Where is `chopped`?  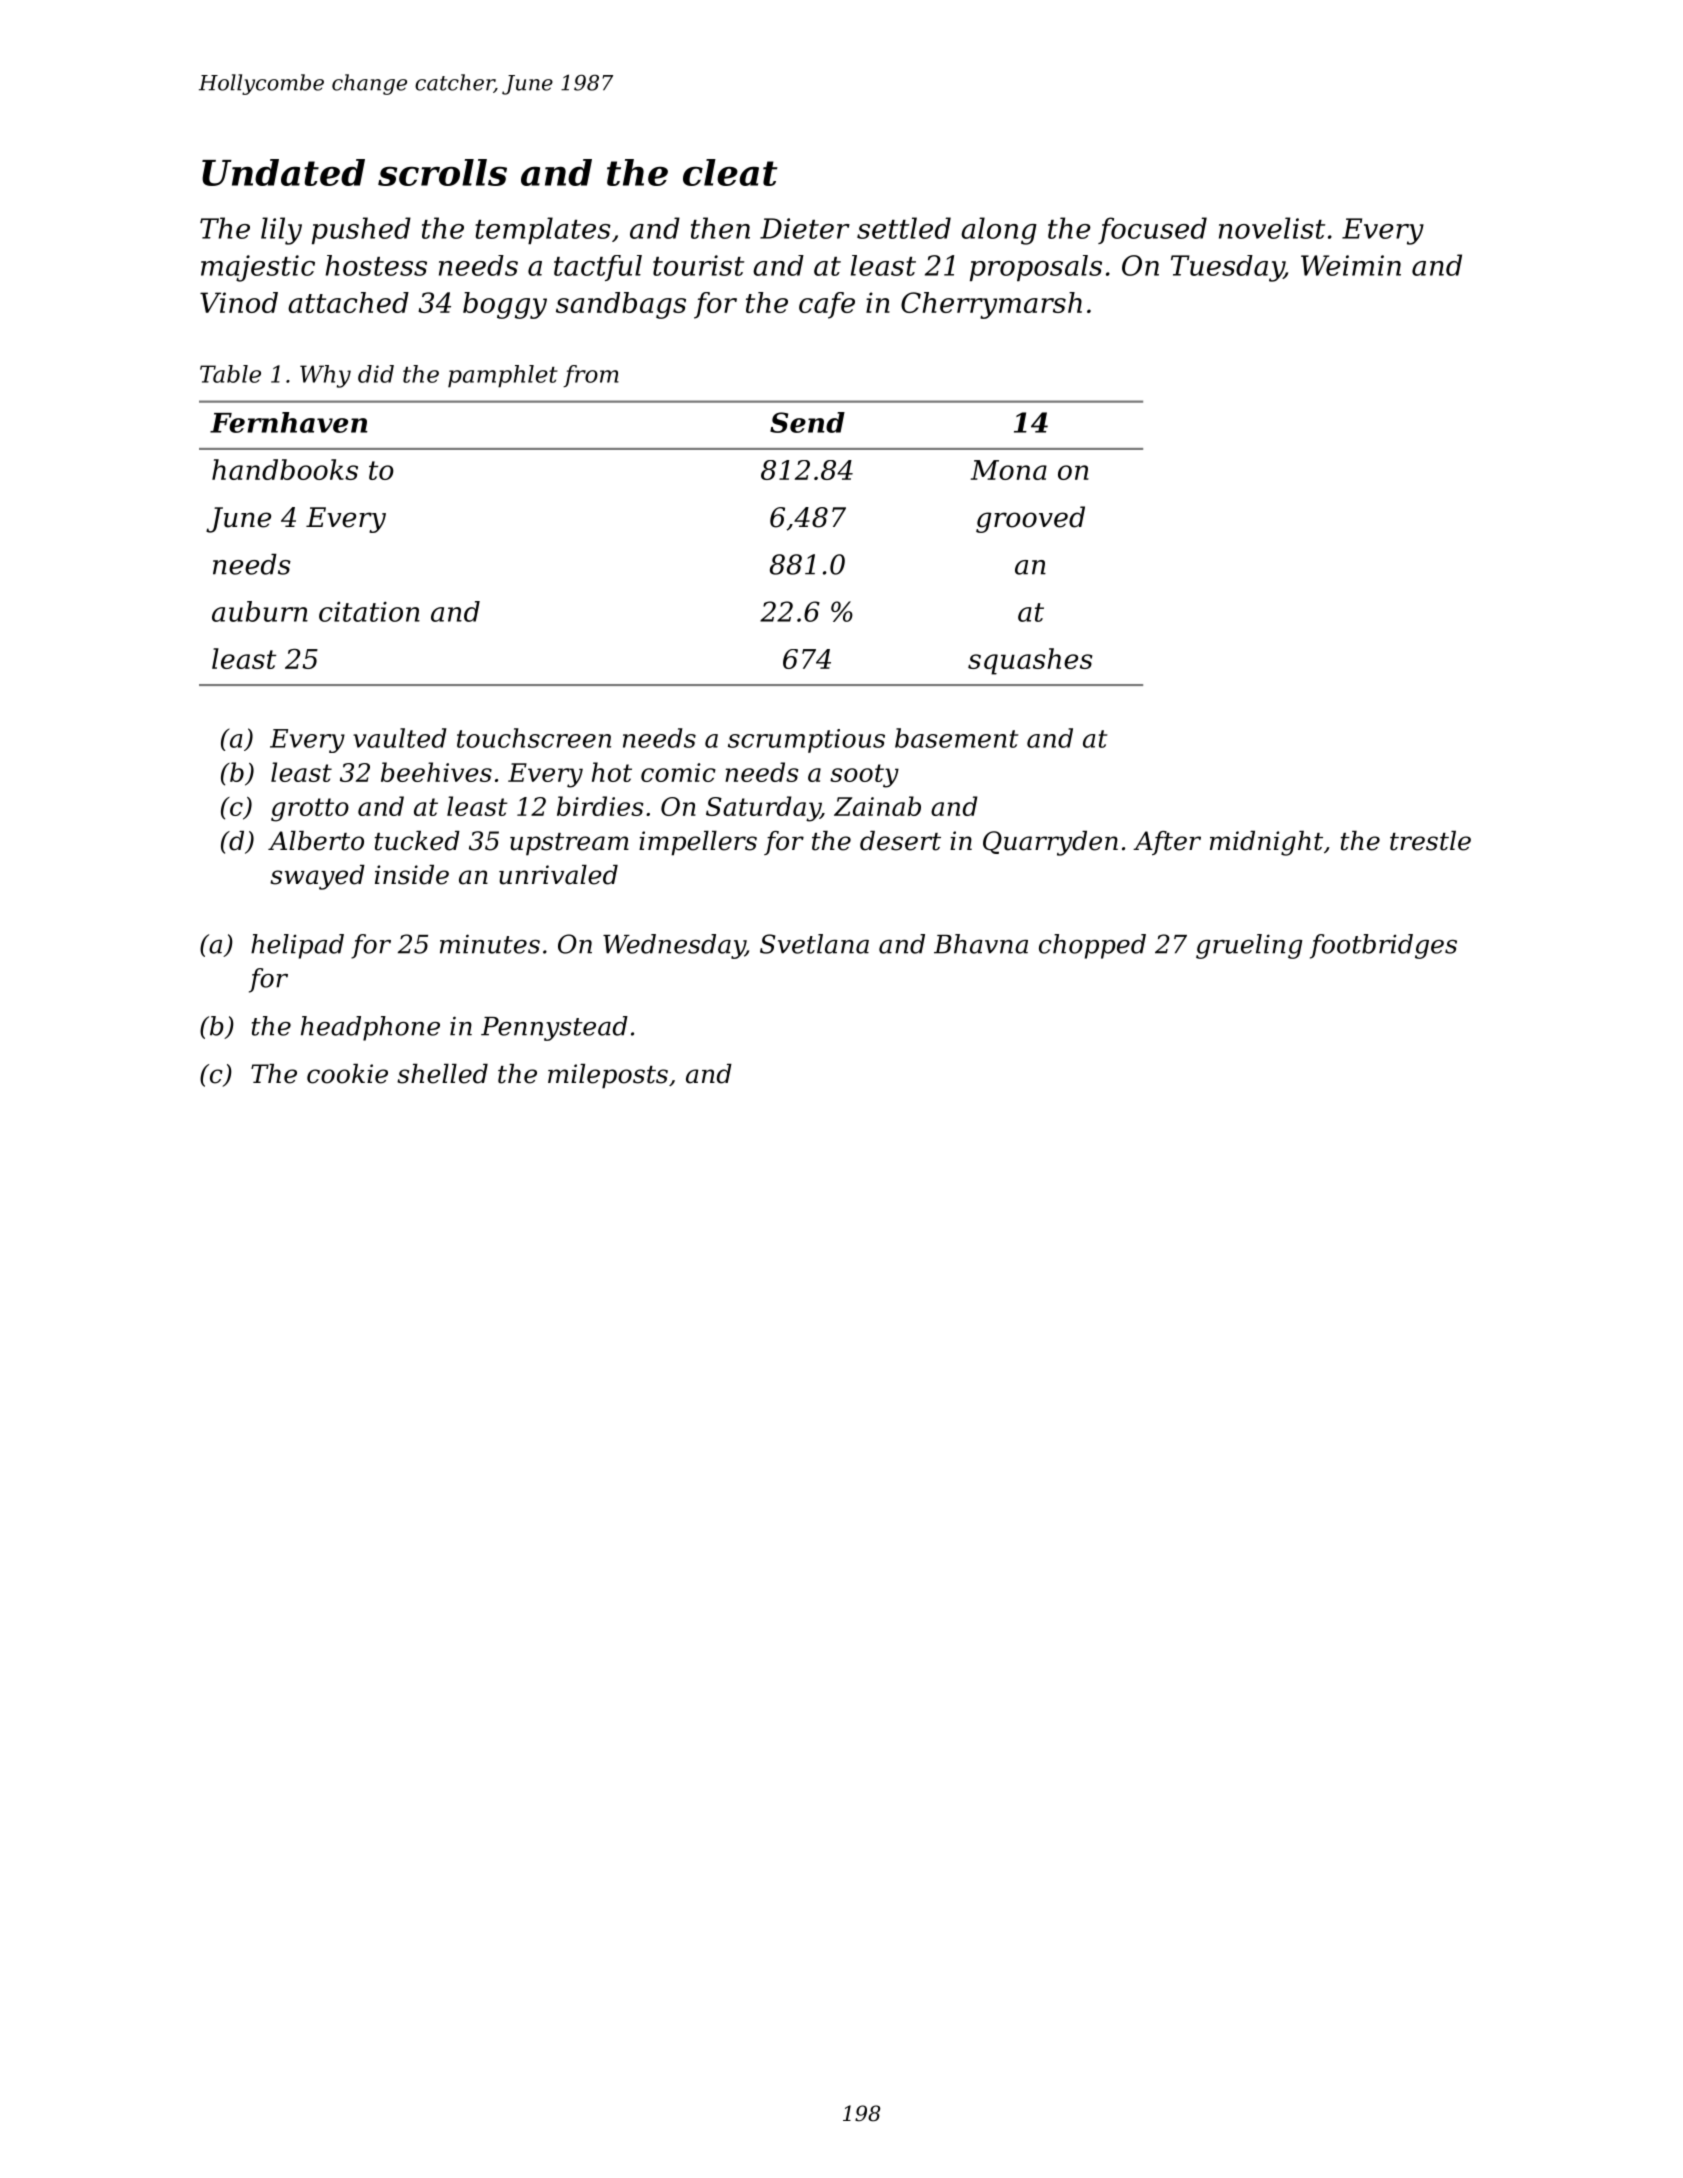 chopped is located at coordinates (1092, 946).
